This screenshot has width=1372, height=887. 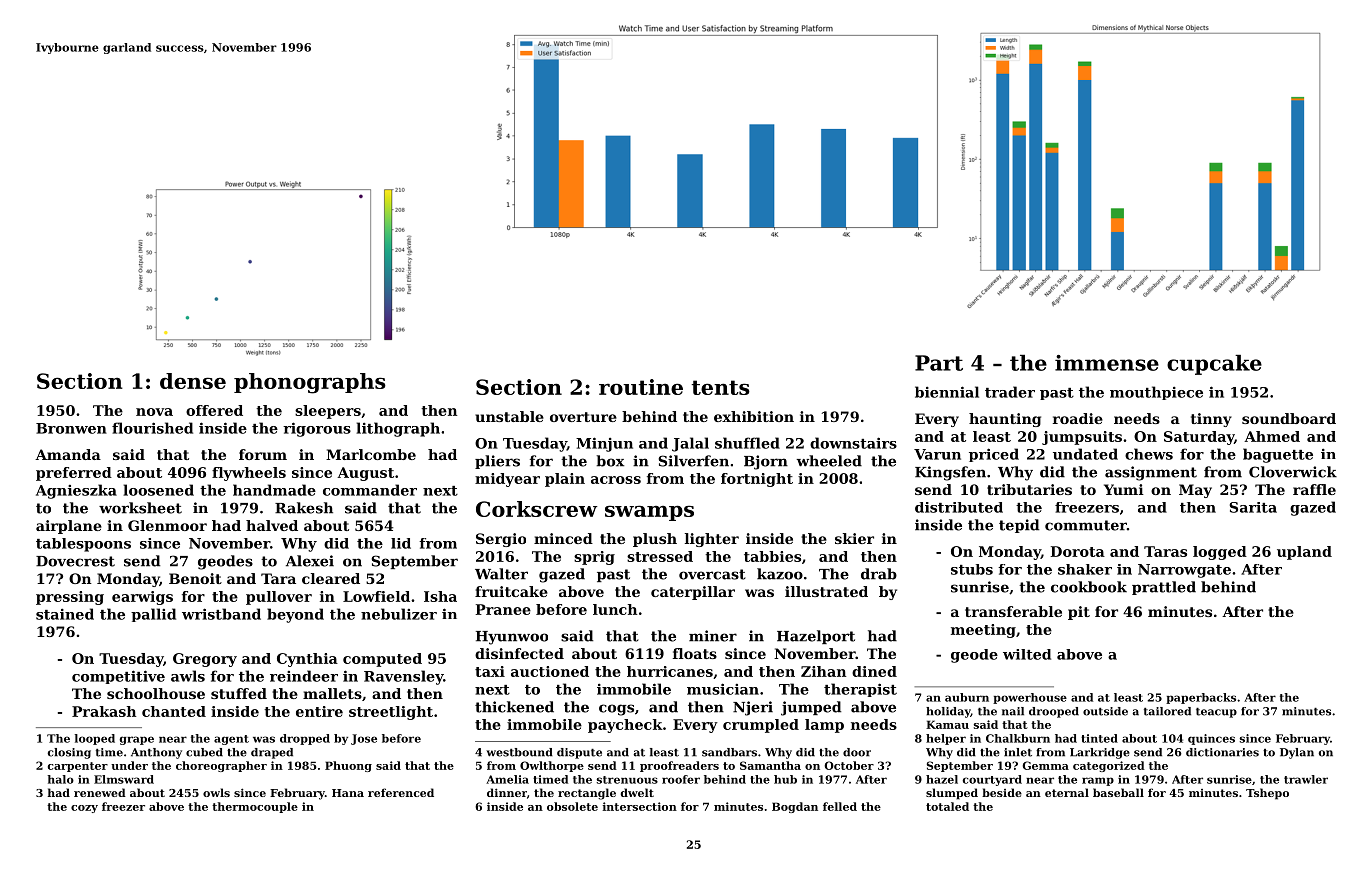 I want to click on pit, so click(x=1079, y=613).
